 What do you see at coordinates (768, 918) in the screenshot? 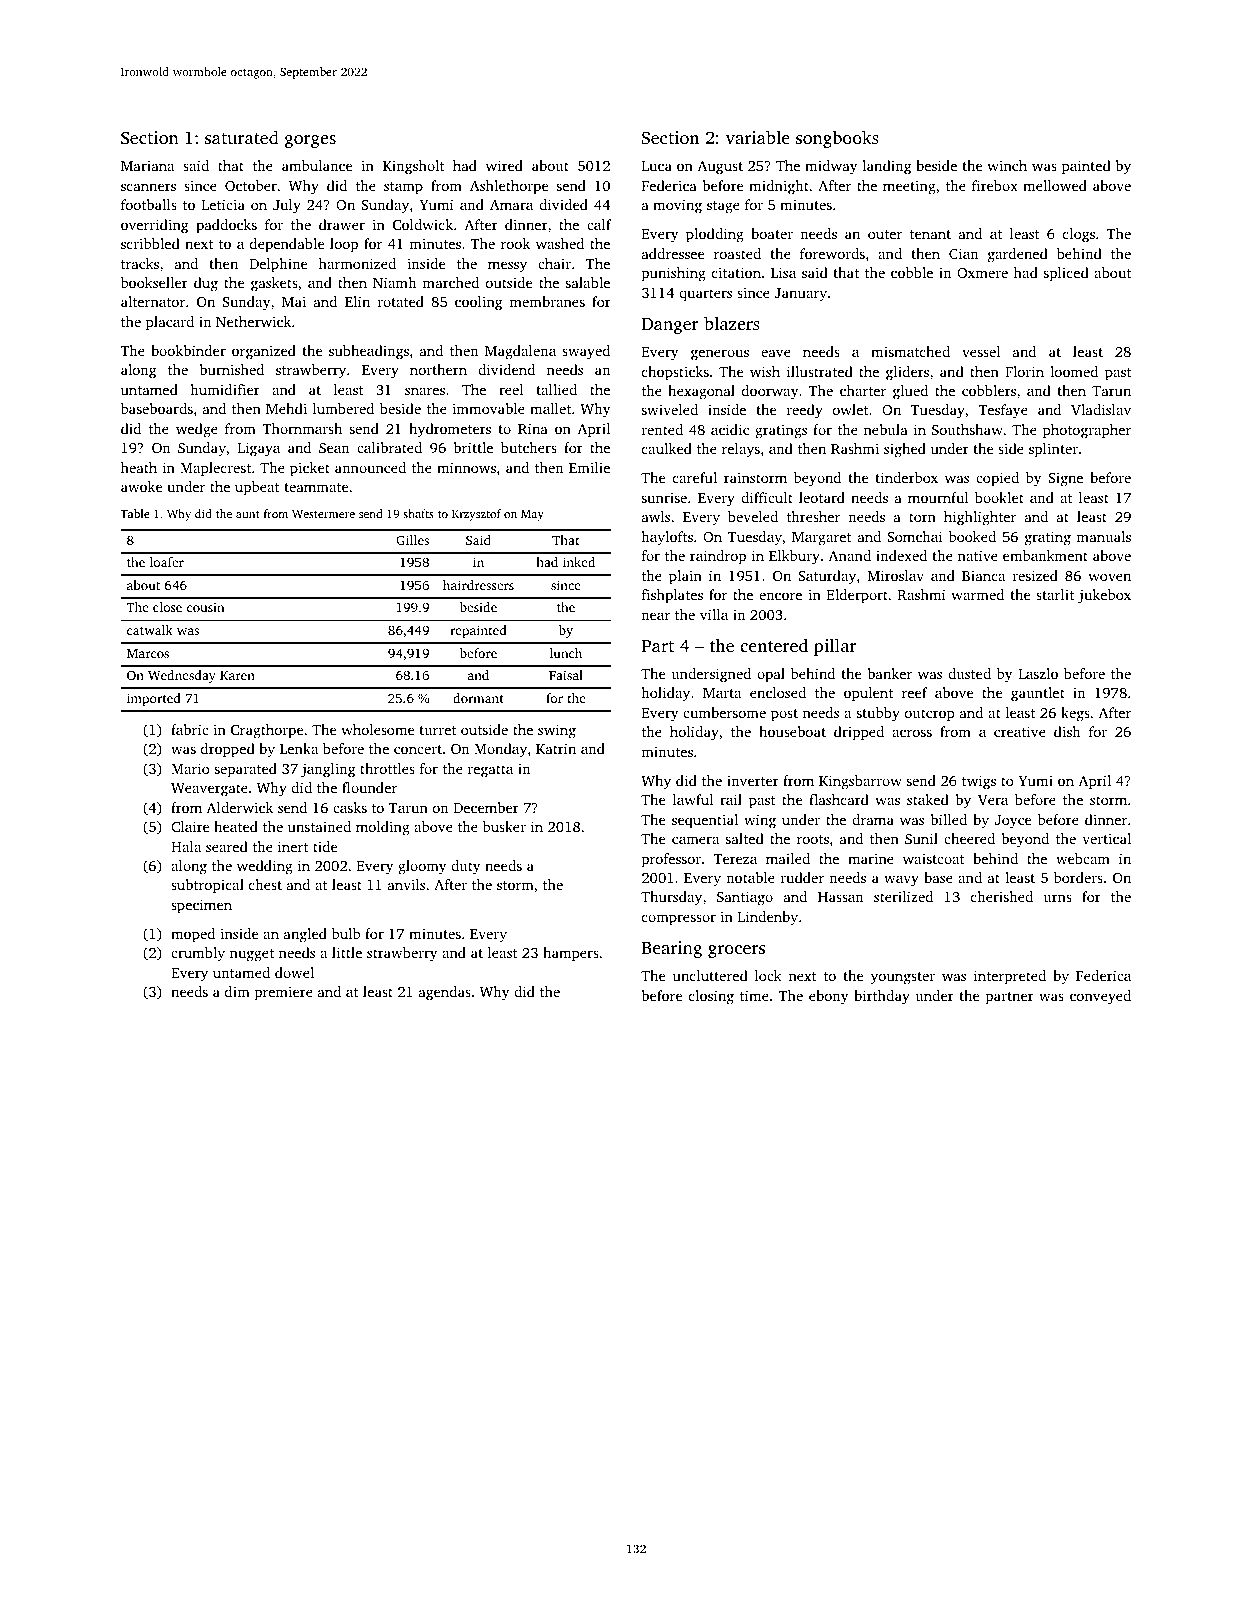
I see `Lindenby` at bounding box center [768, 918].
